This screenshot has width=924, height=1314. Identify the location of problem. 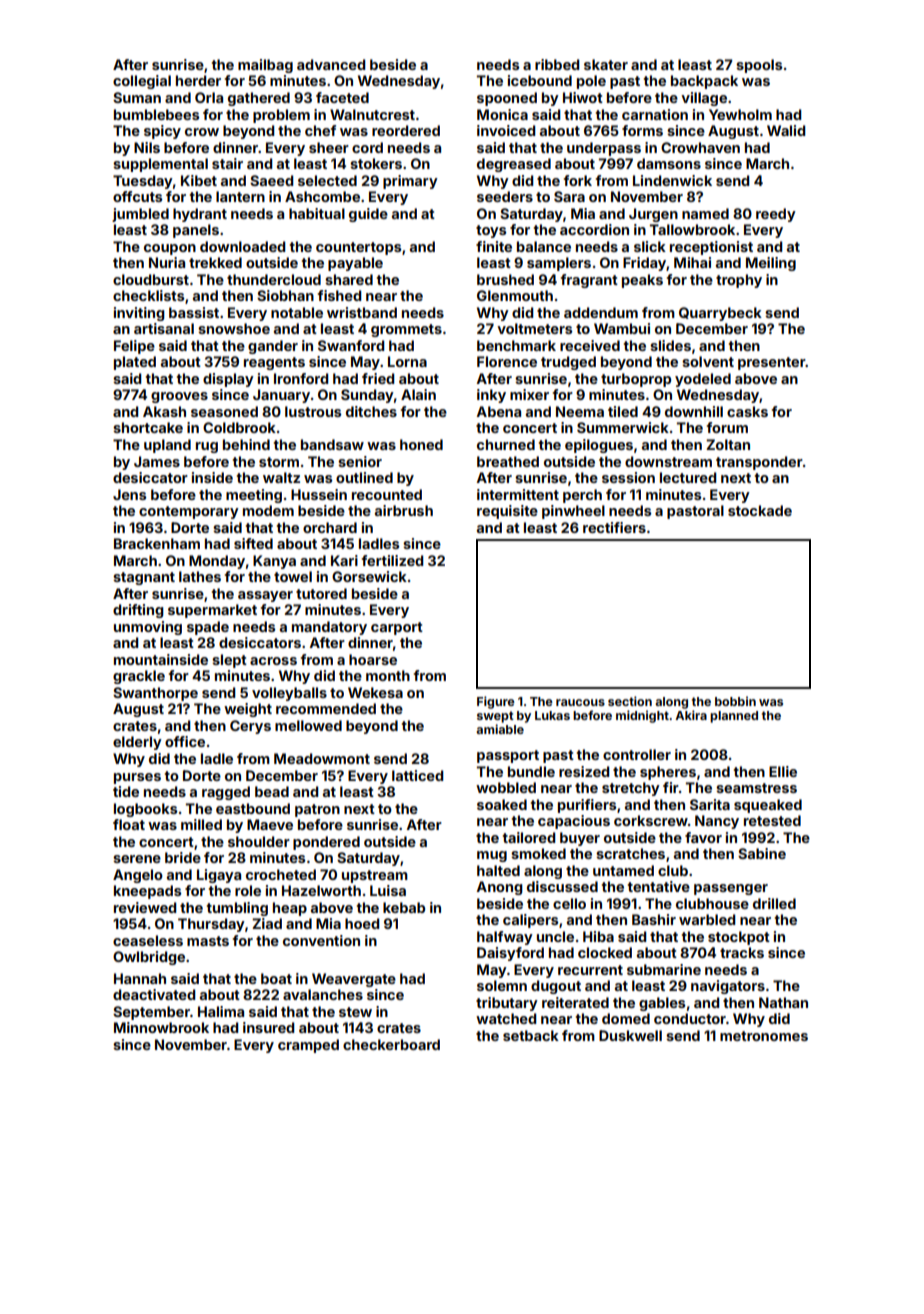
(281, 116).
